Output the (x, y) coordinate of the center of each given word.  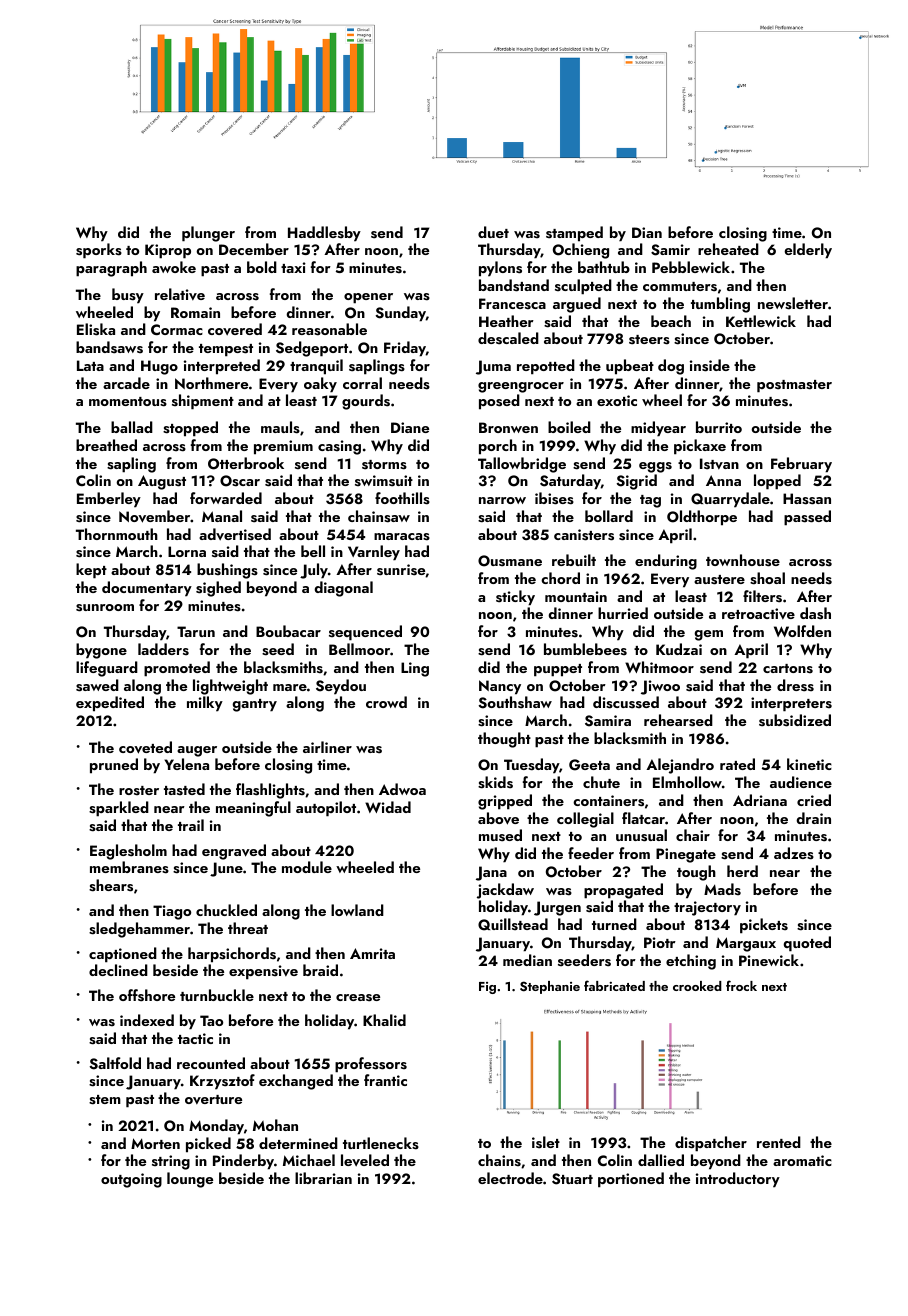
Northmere (211, 383)
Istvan (719, 464)
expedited (110, 704)
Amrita (372, 953)
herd (742, 871)
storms (384, 465)
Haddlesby (324, 234)
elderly (808, 251)
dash (815, 613)
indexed (147, 1020)
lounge (190, 1180)
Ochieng (581, 251)
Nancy (500, 687)
